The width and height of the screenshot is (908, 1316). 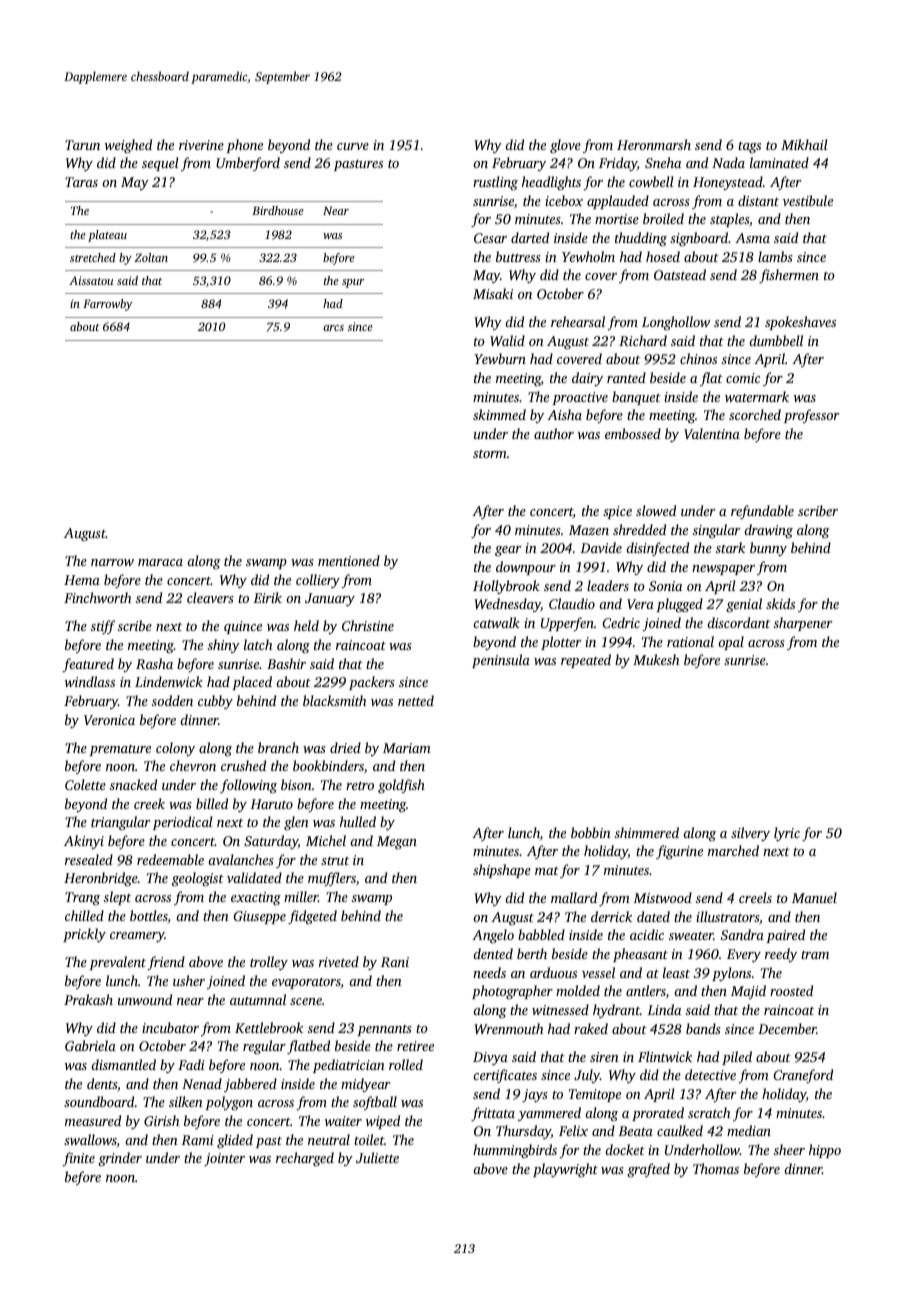 I want to click on tags, so click(x=749, y=147).
